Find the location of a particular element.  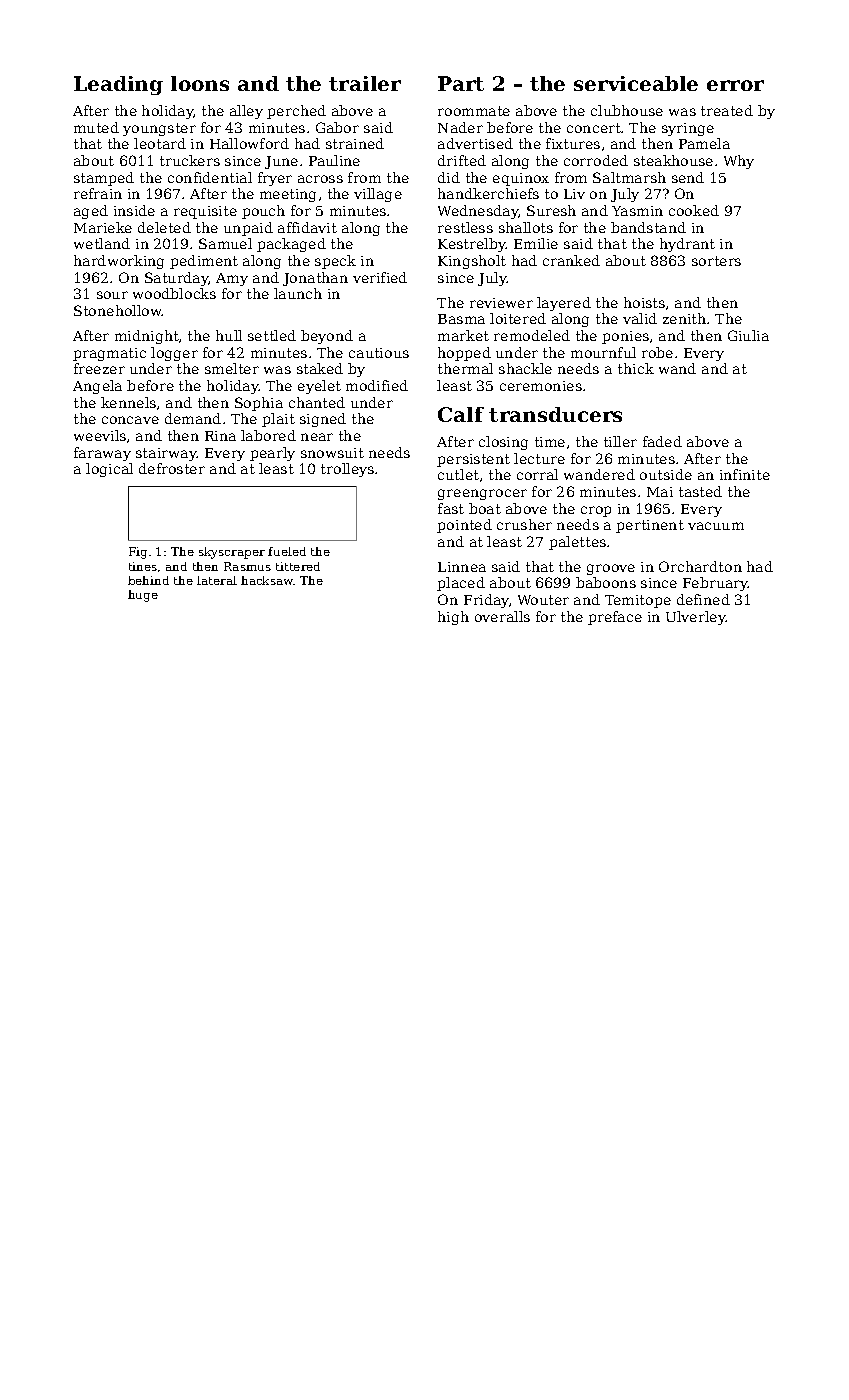

loons is located at coordinates (200, 83).
